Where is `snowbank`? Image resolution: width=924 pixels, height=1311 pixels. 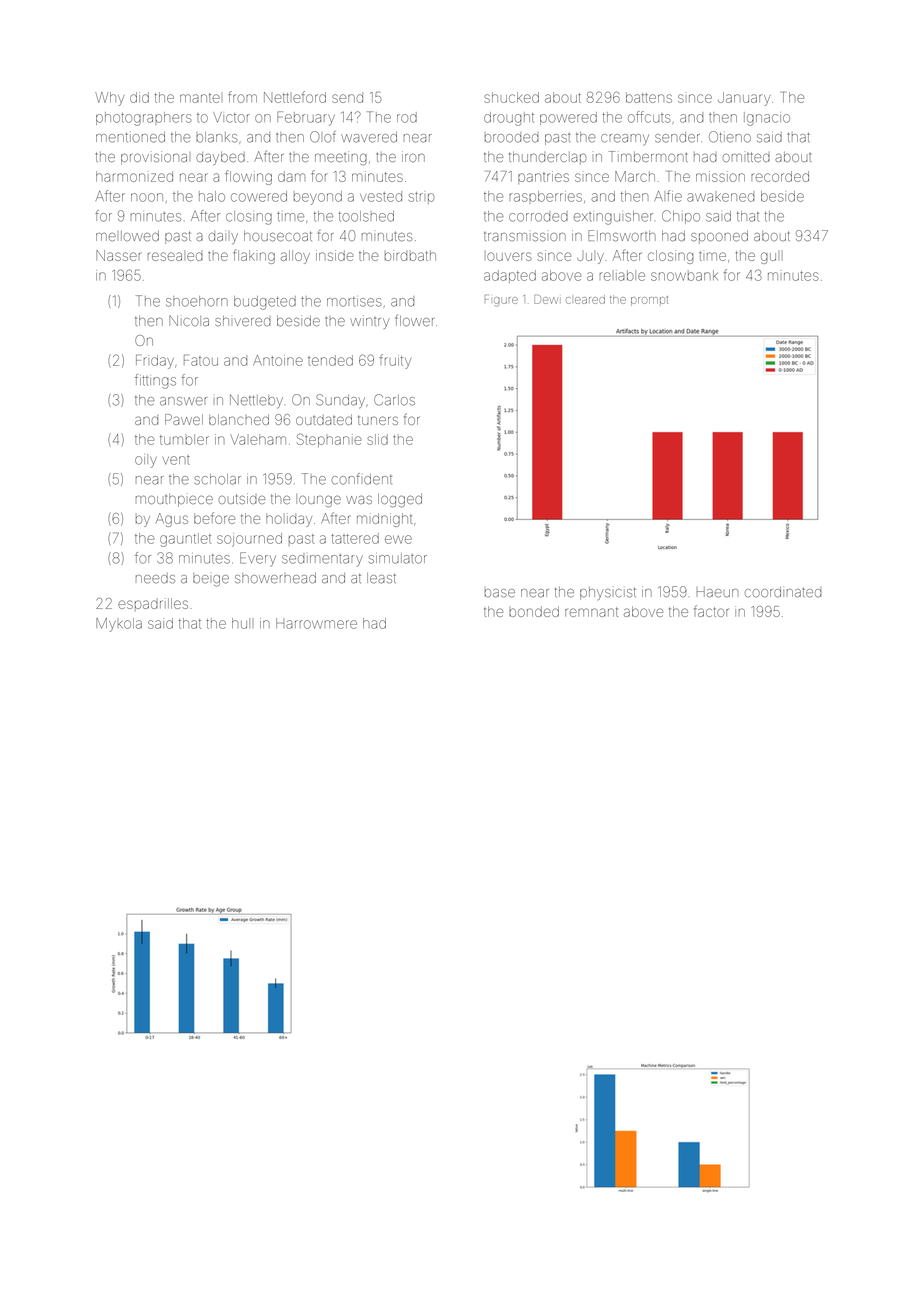
snowbank is located at coordinates (684, 275).
